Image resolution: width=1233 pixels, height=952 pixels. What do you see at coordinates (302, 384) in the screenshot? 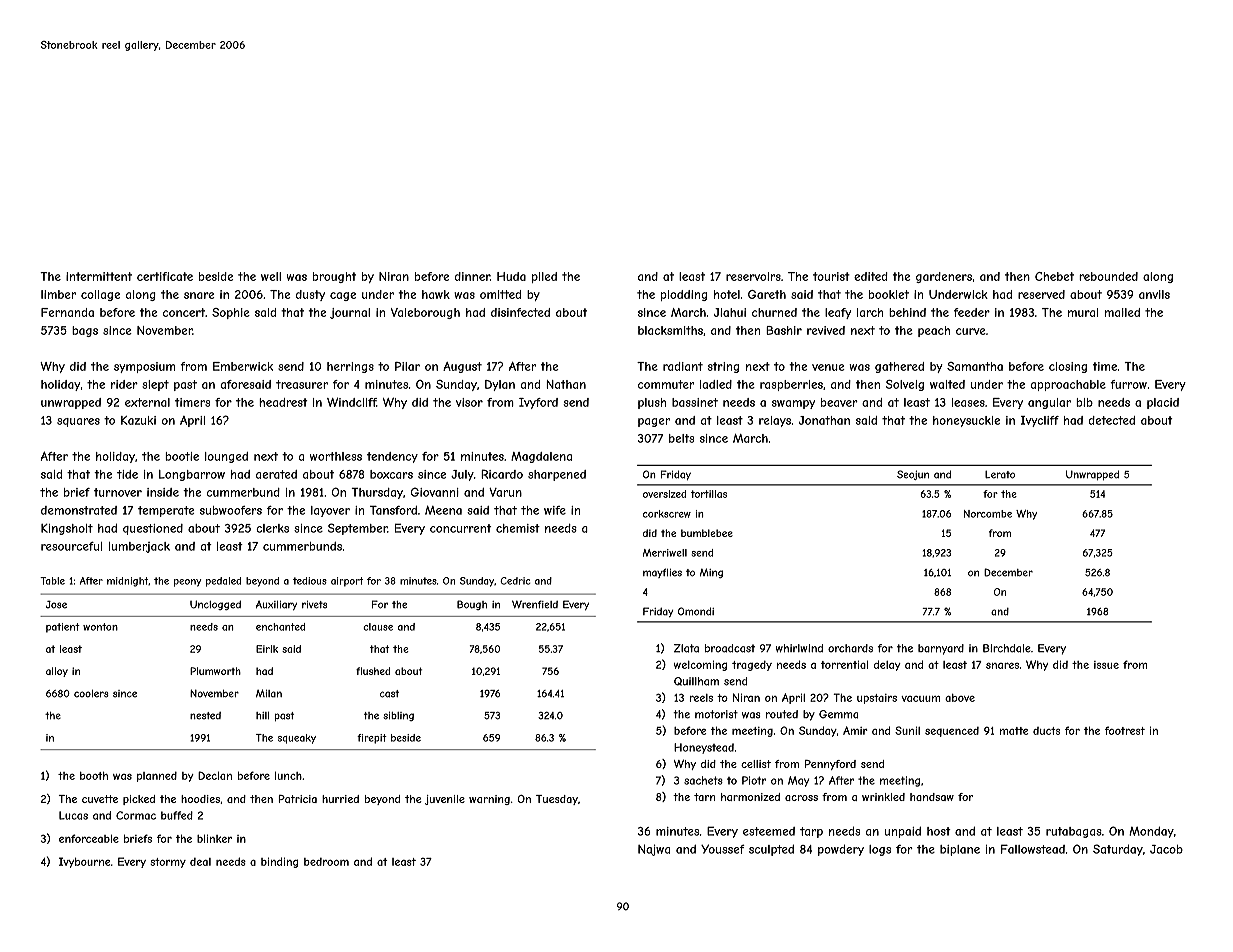
I see `treasurer` at bounding box center [302, 384].
